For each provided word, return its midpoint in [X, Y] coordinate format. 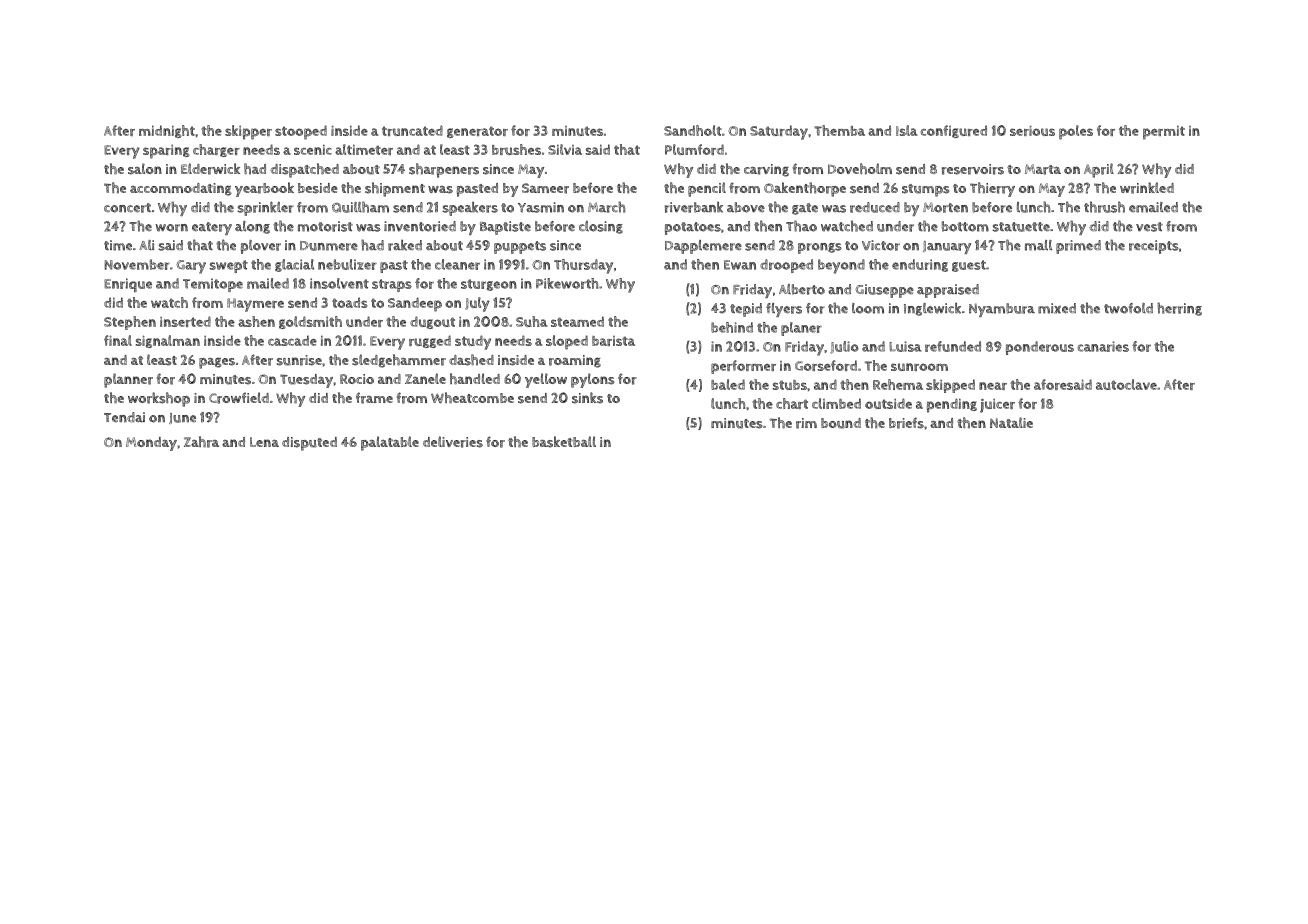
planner [128, 380]
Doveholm [860, 169]
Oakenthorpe [805, 189]
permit [1164, 132]
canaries [1103, 346]
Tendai [124, 417]
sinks [587, 398]
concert [127, 208]
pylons [593, 380]
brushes [516, 149]
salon [145, 169]
